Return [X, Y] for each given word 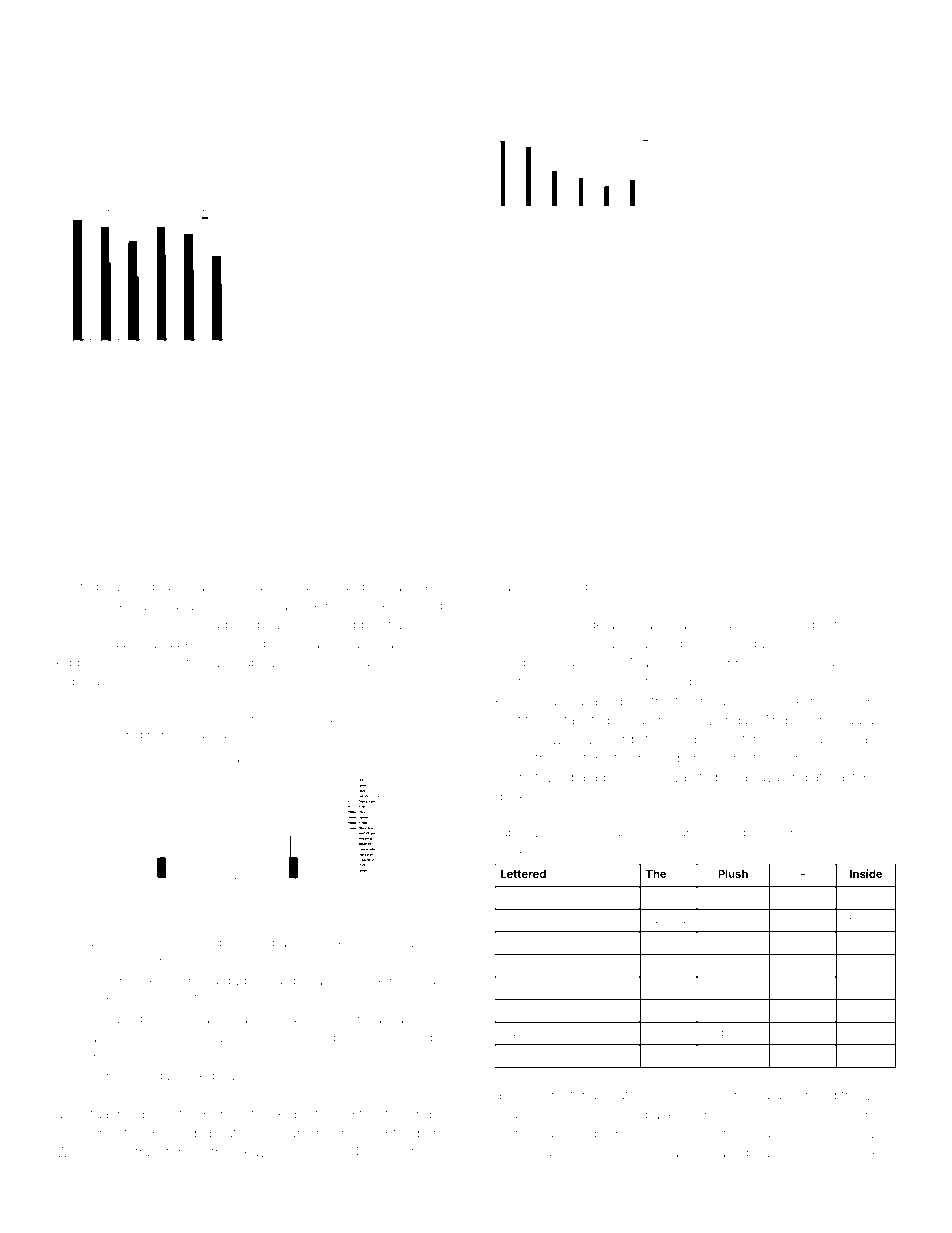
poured [518, 965]
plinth [866, 943]
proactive [361, 720]
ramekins [110, 942]
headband [228, 625]
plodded [844, 702]
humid [795, 624]
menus [386, 1153]
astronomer [255, 719]
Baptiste [519, 587]
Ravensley [276, 1153]
